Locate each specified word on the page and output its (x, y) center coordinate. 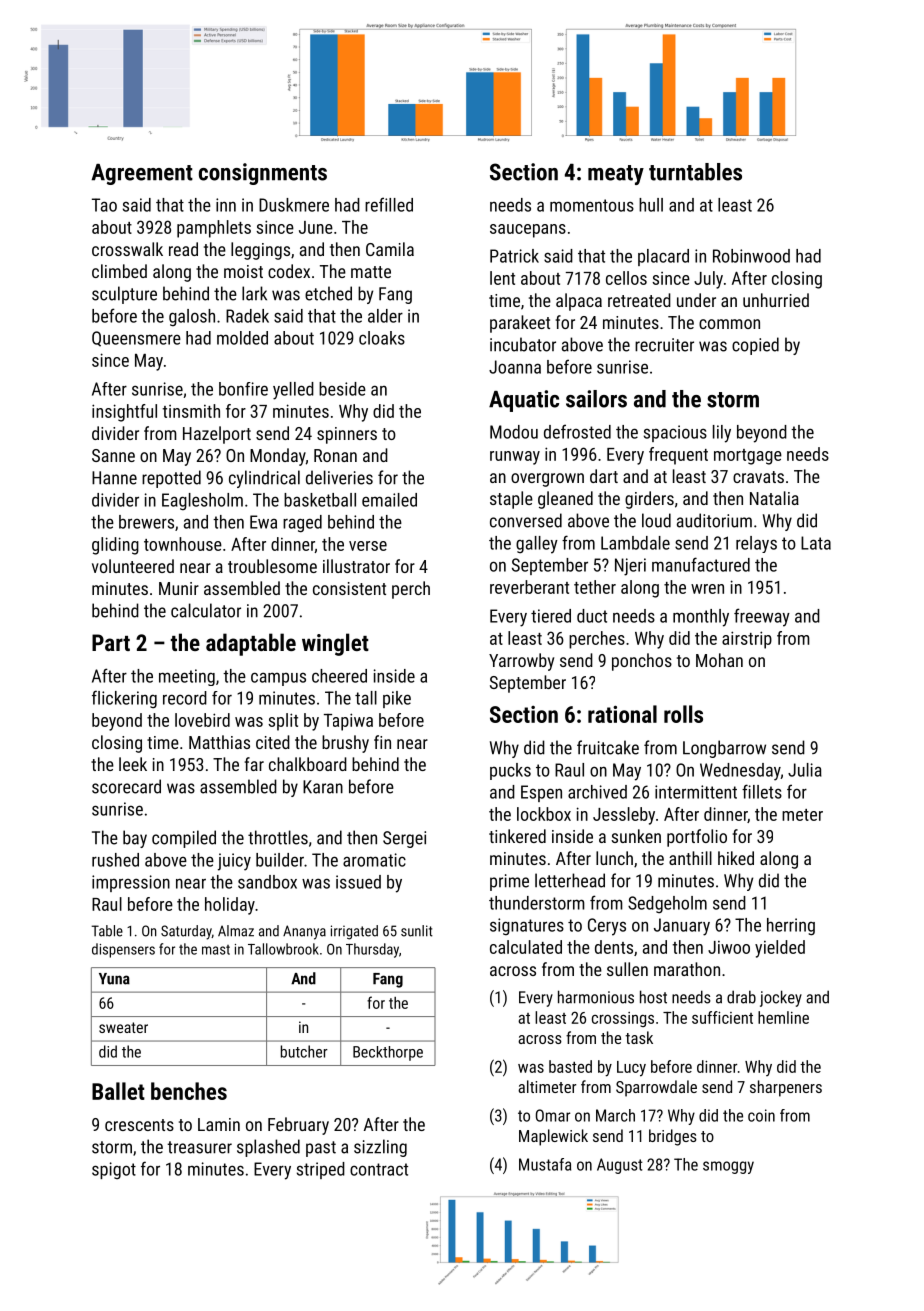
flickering (124, 699)
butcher (304, 1051)
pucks (510, 771)
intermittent (696, 792)
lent (502, 278)
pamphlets (214, 229)
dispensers (123, 950)
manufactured (701, 564)
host (653, 997)
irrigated (354, 932)
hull (651, 205)
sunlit (417, 931)
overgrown (547, 480)
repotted (171, 479)
